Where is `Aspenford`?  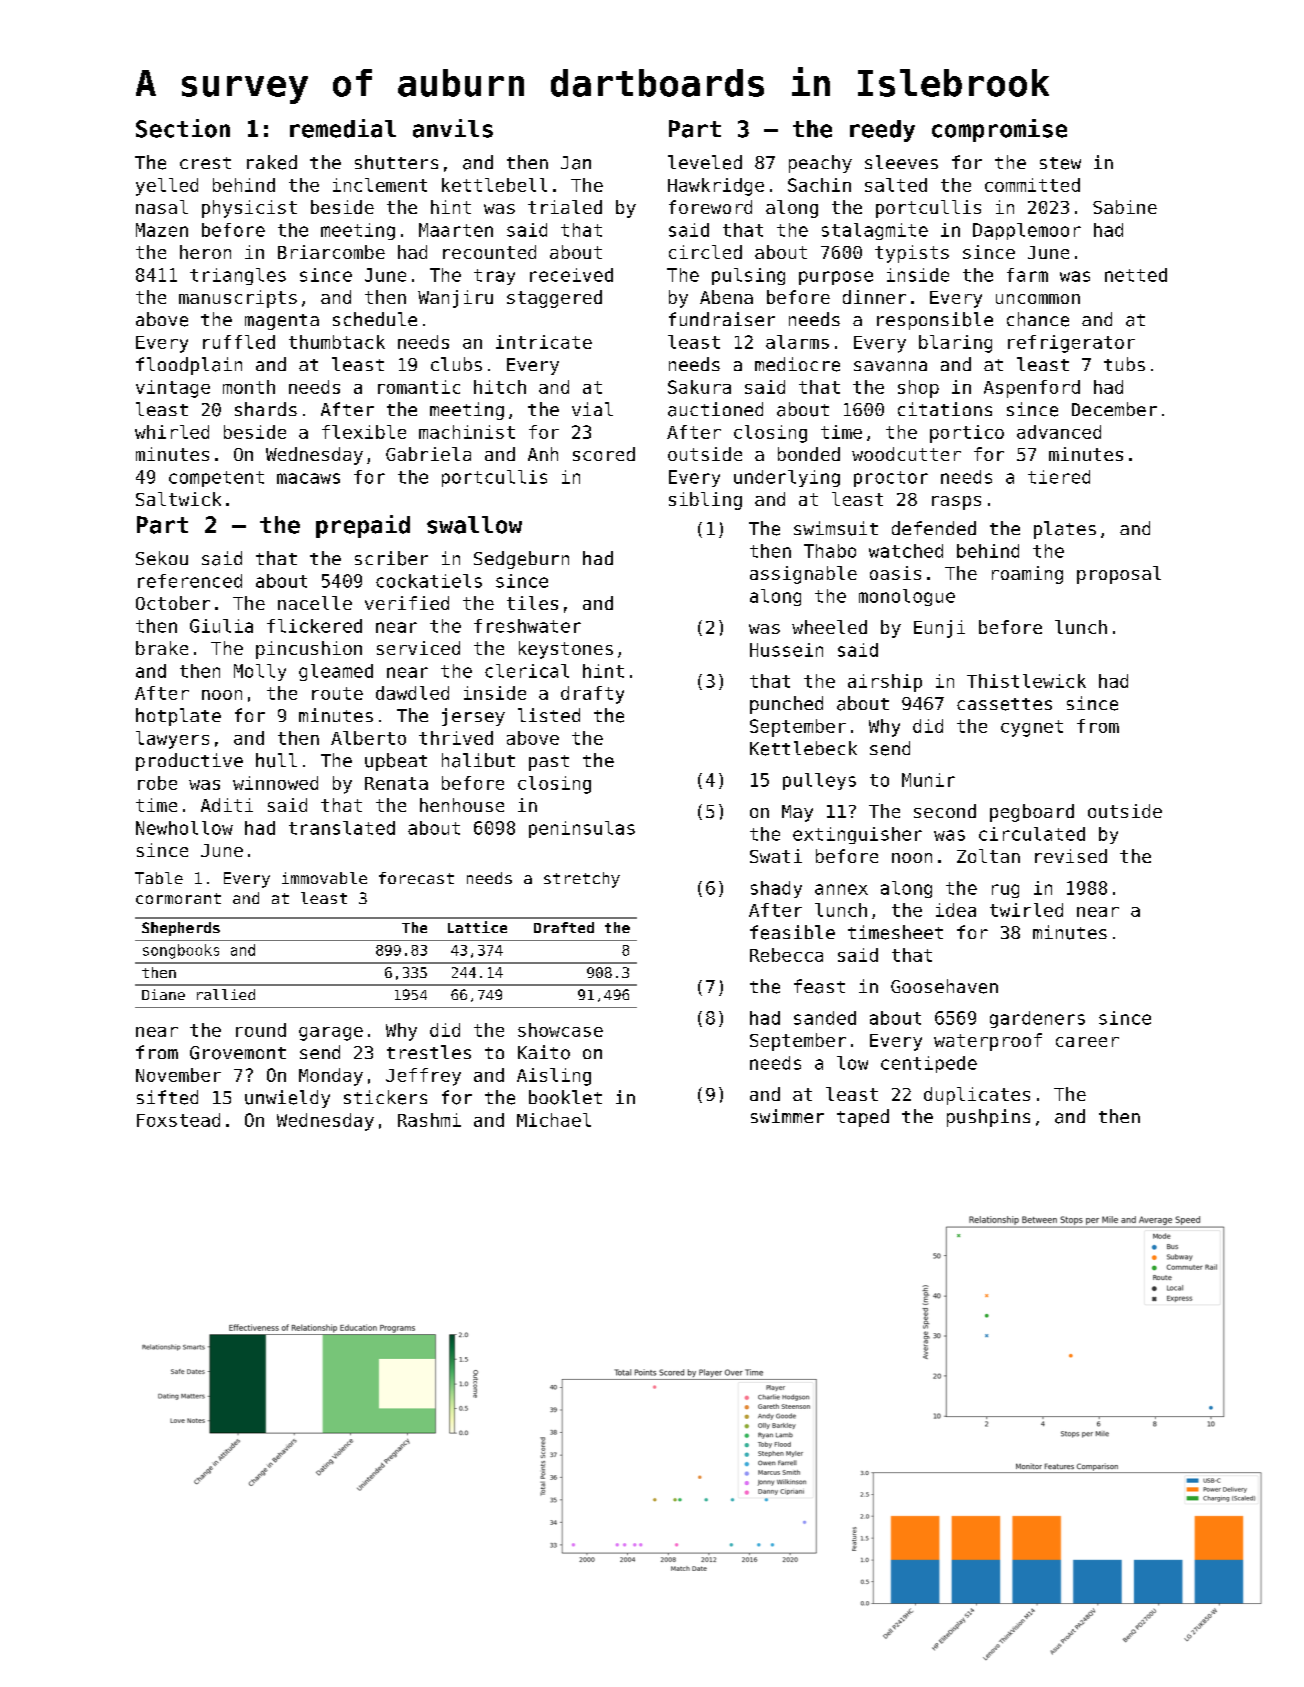
Aspenford is located at coordinates (1032, 389).
